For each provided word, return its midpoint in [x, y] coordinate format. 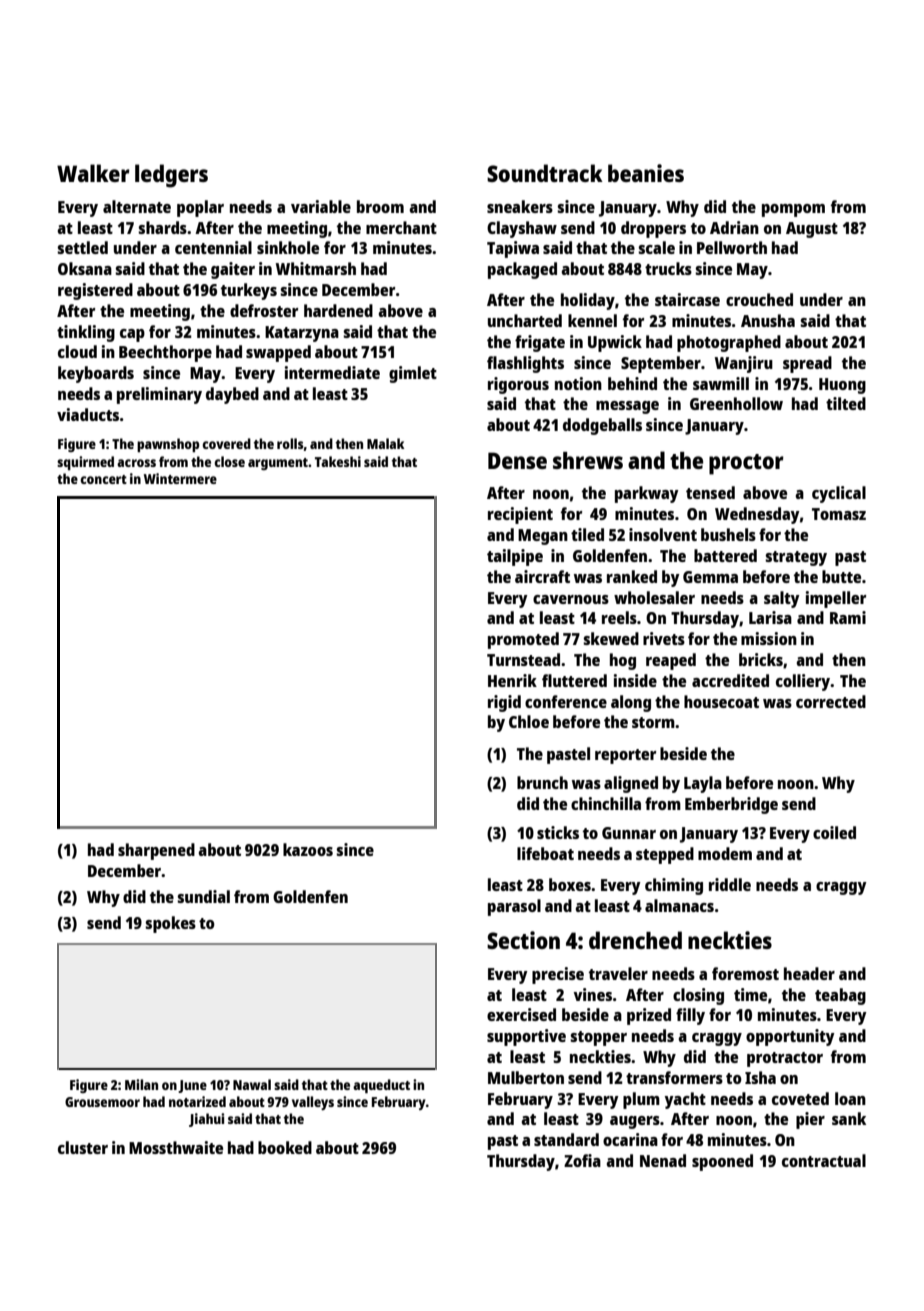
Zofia [582, 1160]
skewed [611, 638]
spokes [170, 924]
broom [380, 206]
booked [285, 1147]
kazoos [308, 849]
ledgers [171, 176]
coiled [834, 832]
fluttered [574, 680]
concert [103, 479]
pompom [793, 210]
